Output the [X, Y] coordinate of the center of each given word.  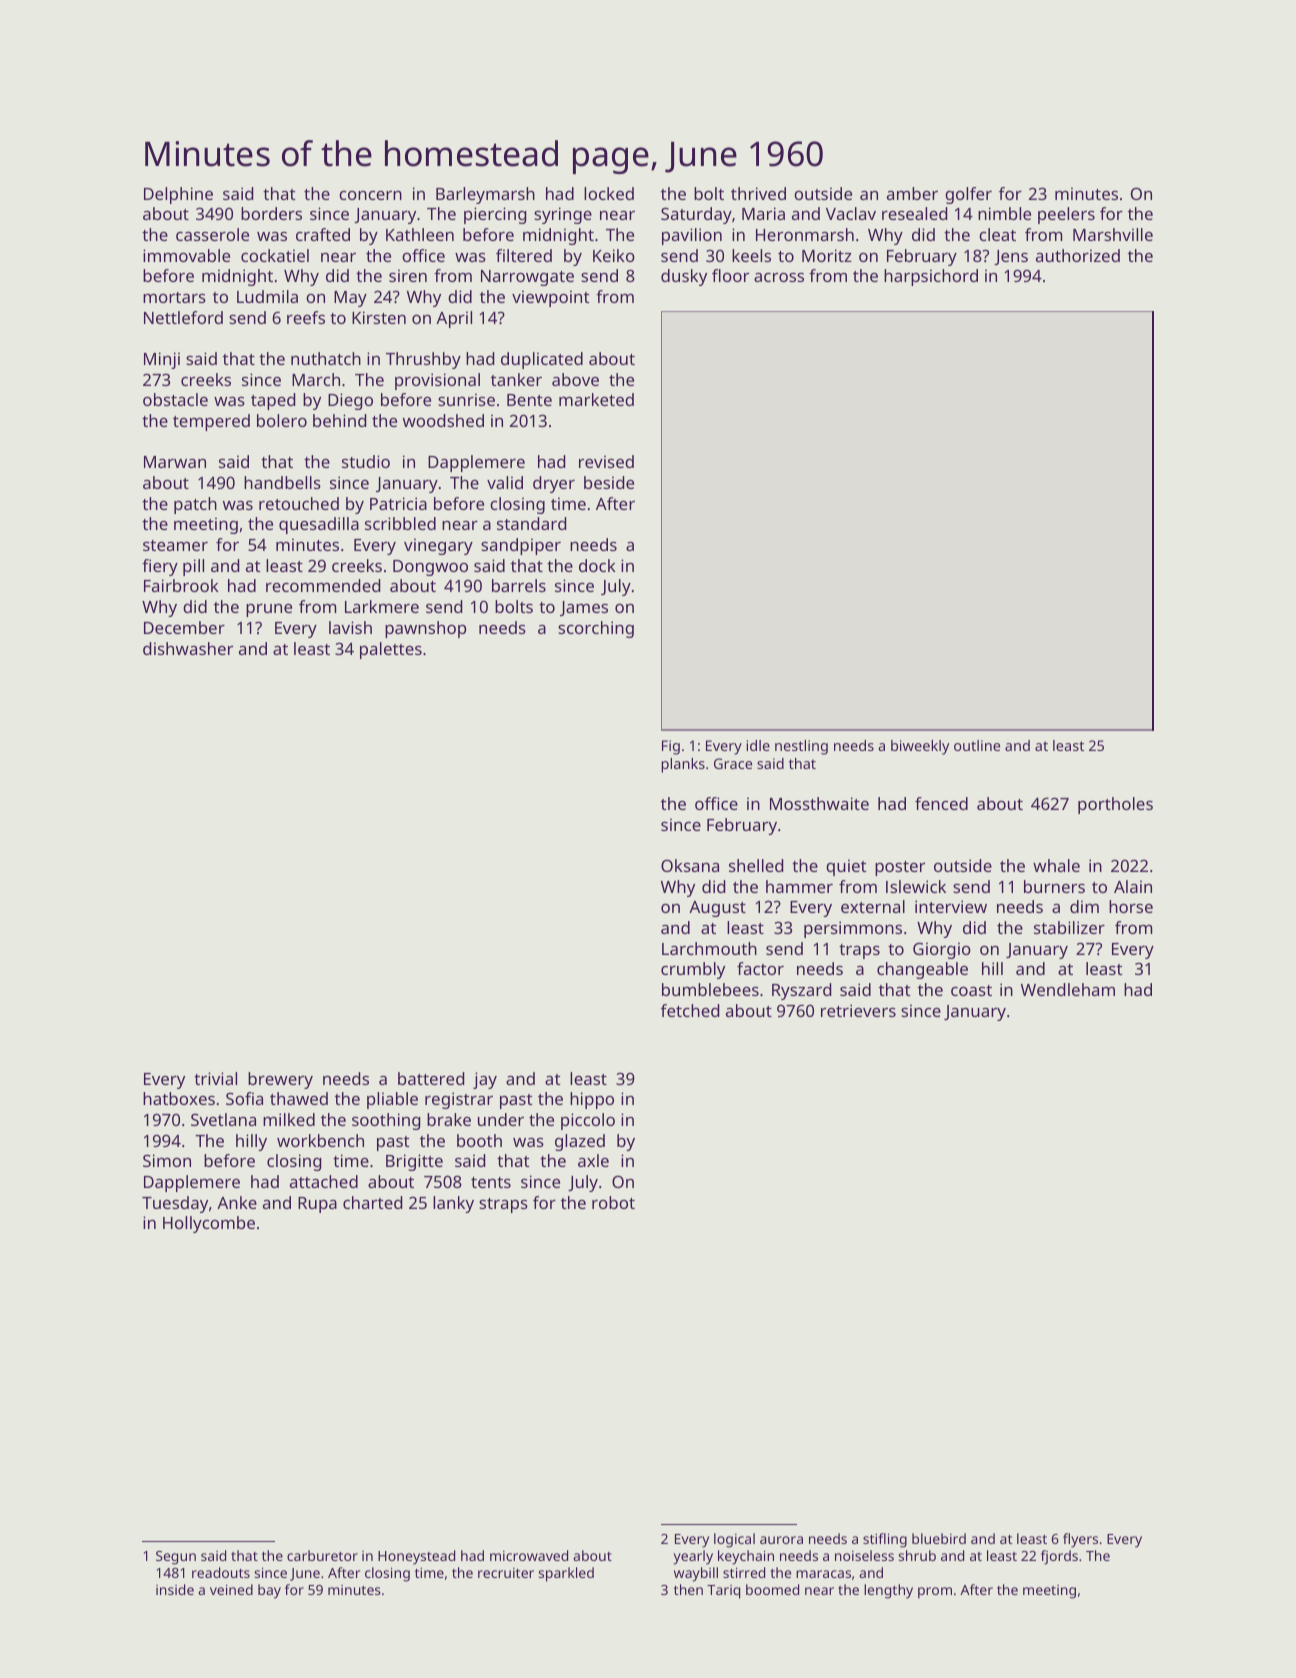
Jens [1011, 257]
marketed [596, 399]
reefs [306, 317]
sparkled [566, 1574]
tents [491, 1182]
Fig [671, 747]
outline [977, 745]
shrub [917, 1555]
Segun [176, 1558]
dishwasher [188, 648]
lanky [453, 1204]
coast [971, 990]
